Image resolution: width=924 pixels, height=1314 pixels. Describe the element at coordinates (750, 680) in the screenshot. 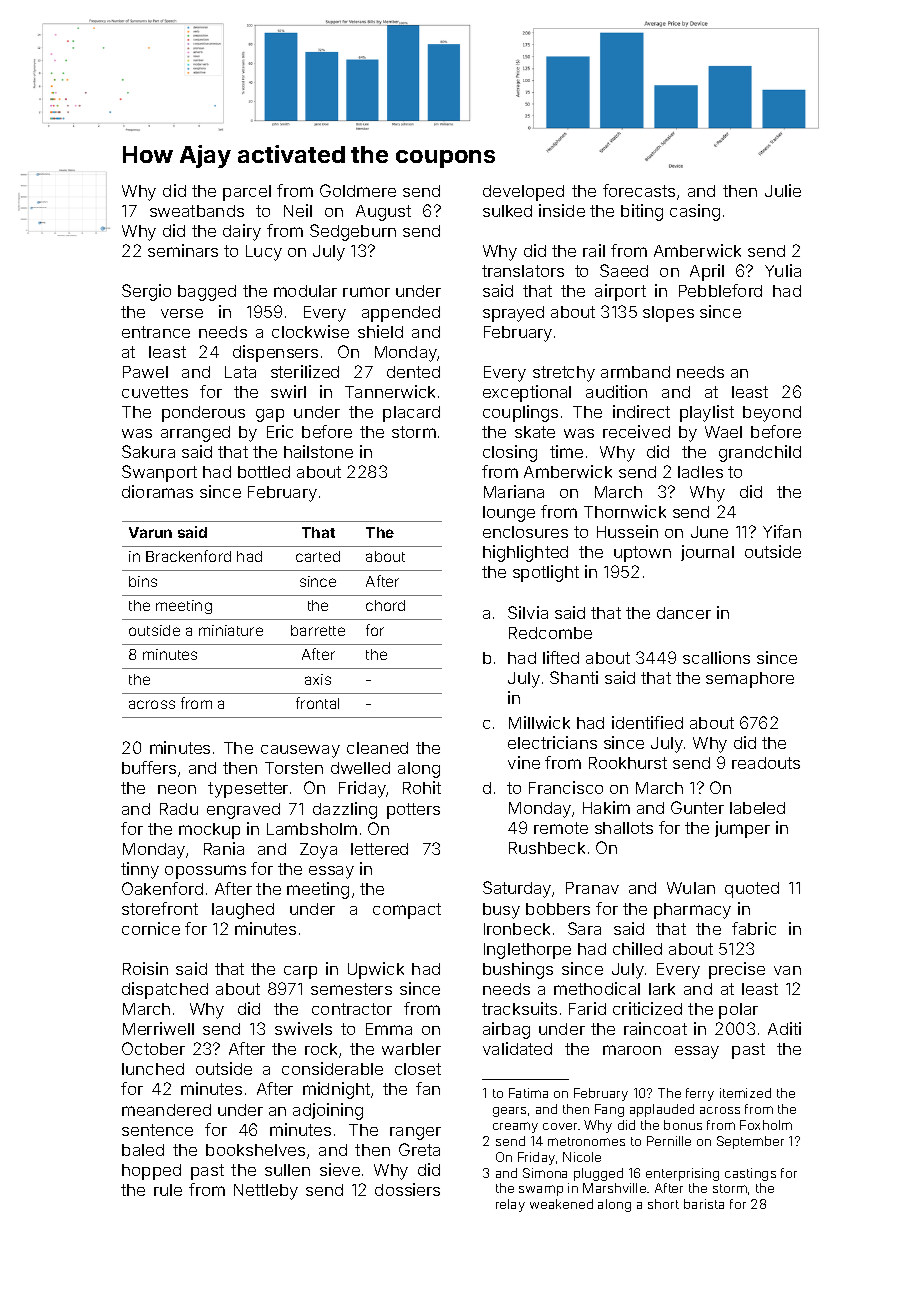

I see `semaphore` at that location.
